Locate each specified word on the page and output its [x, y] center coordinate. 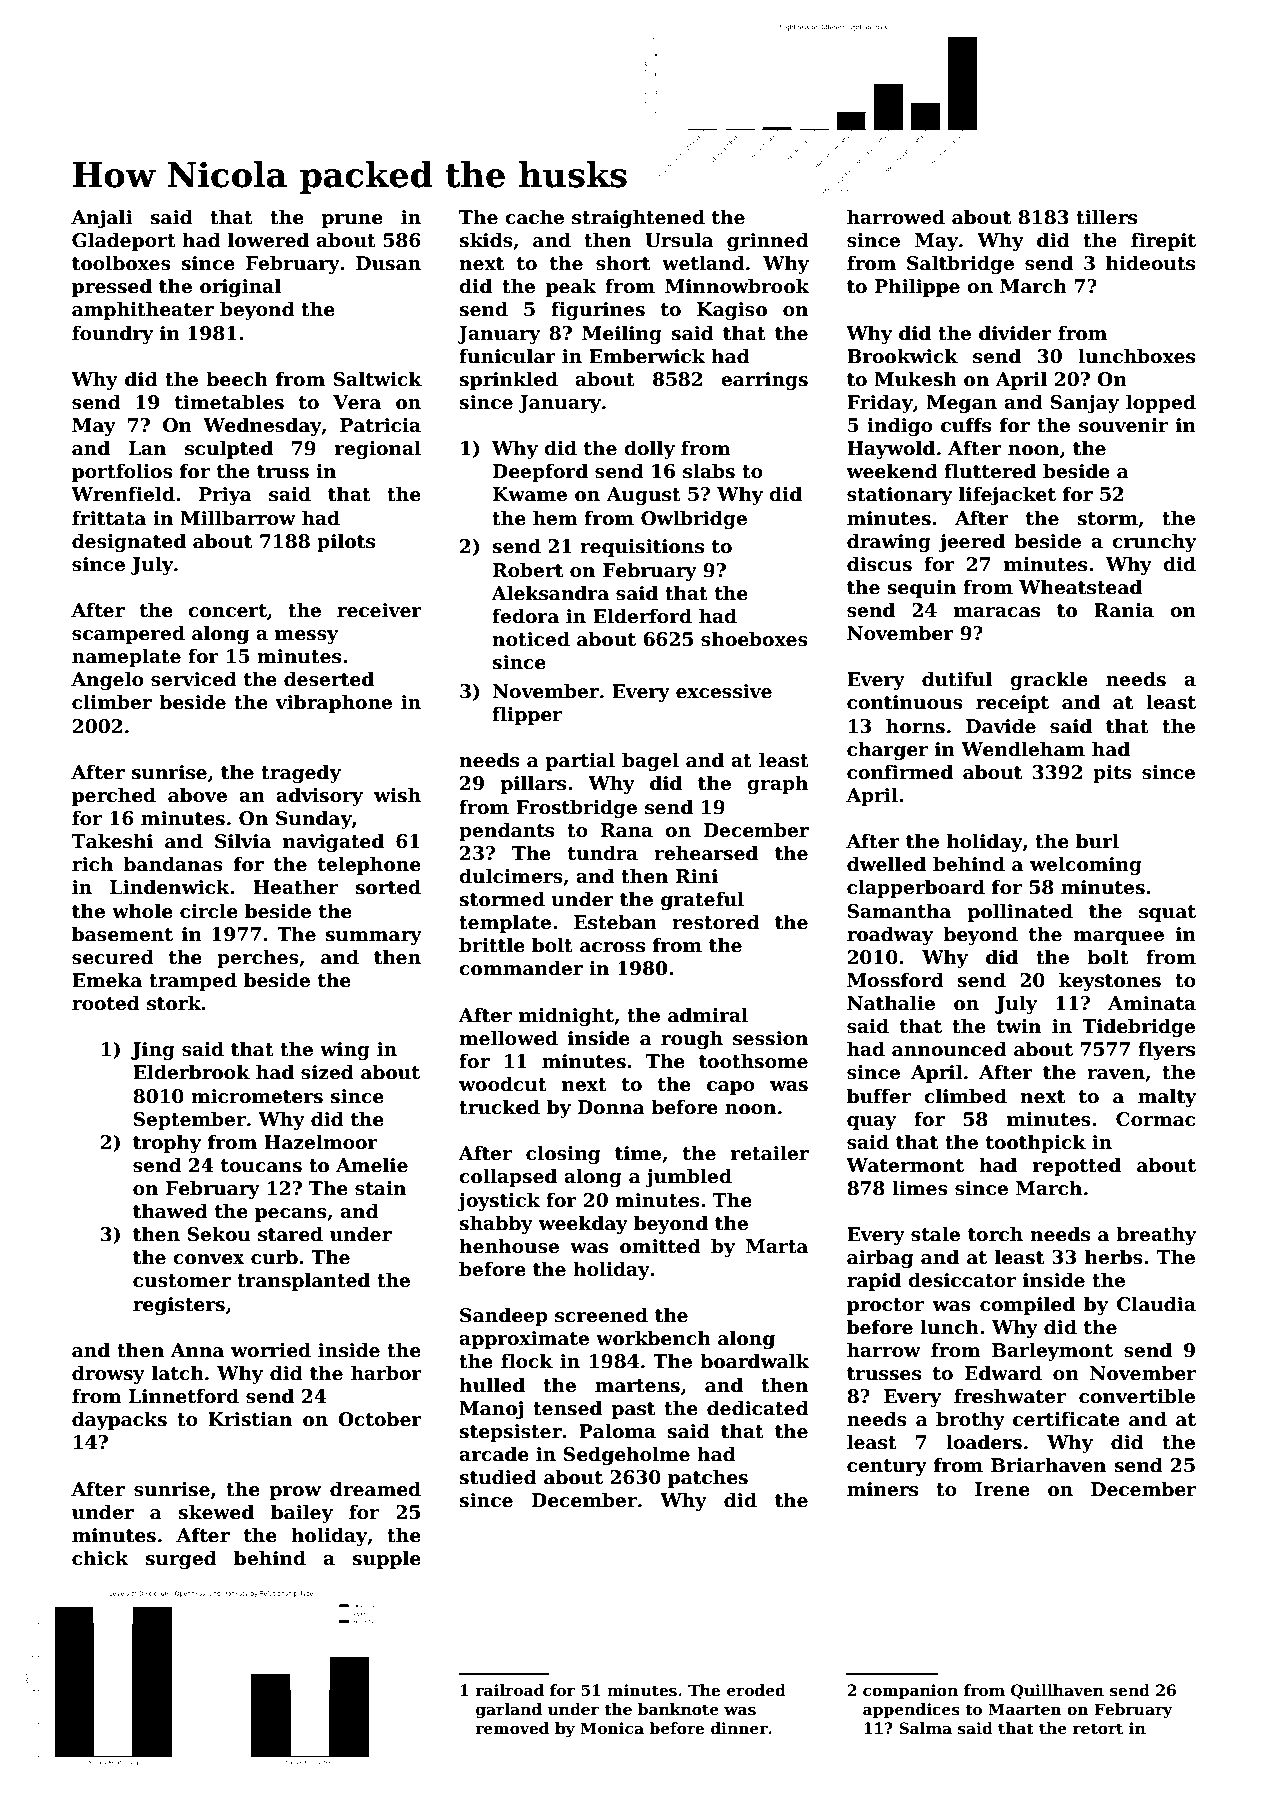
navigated [333, 842]
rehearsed [706, 853]
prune [352, 221]
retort [1098, 1728]
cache [534, 217]
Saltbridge [960, 264]
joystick [498, 1201]
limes [920, 1188]
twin [1019, 1026]
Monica [612, 1728]
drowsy [108, 1374]
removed [512, 1728]
